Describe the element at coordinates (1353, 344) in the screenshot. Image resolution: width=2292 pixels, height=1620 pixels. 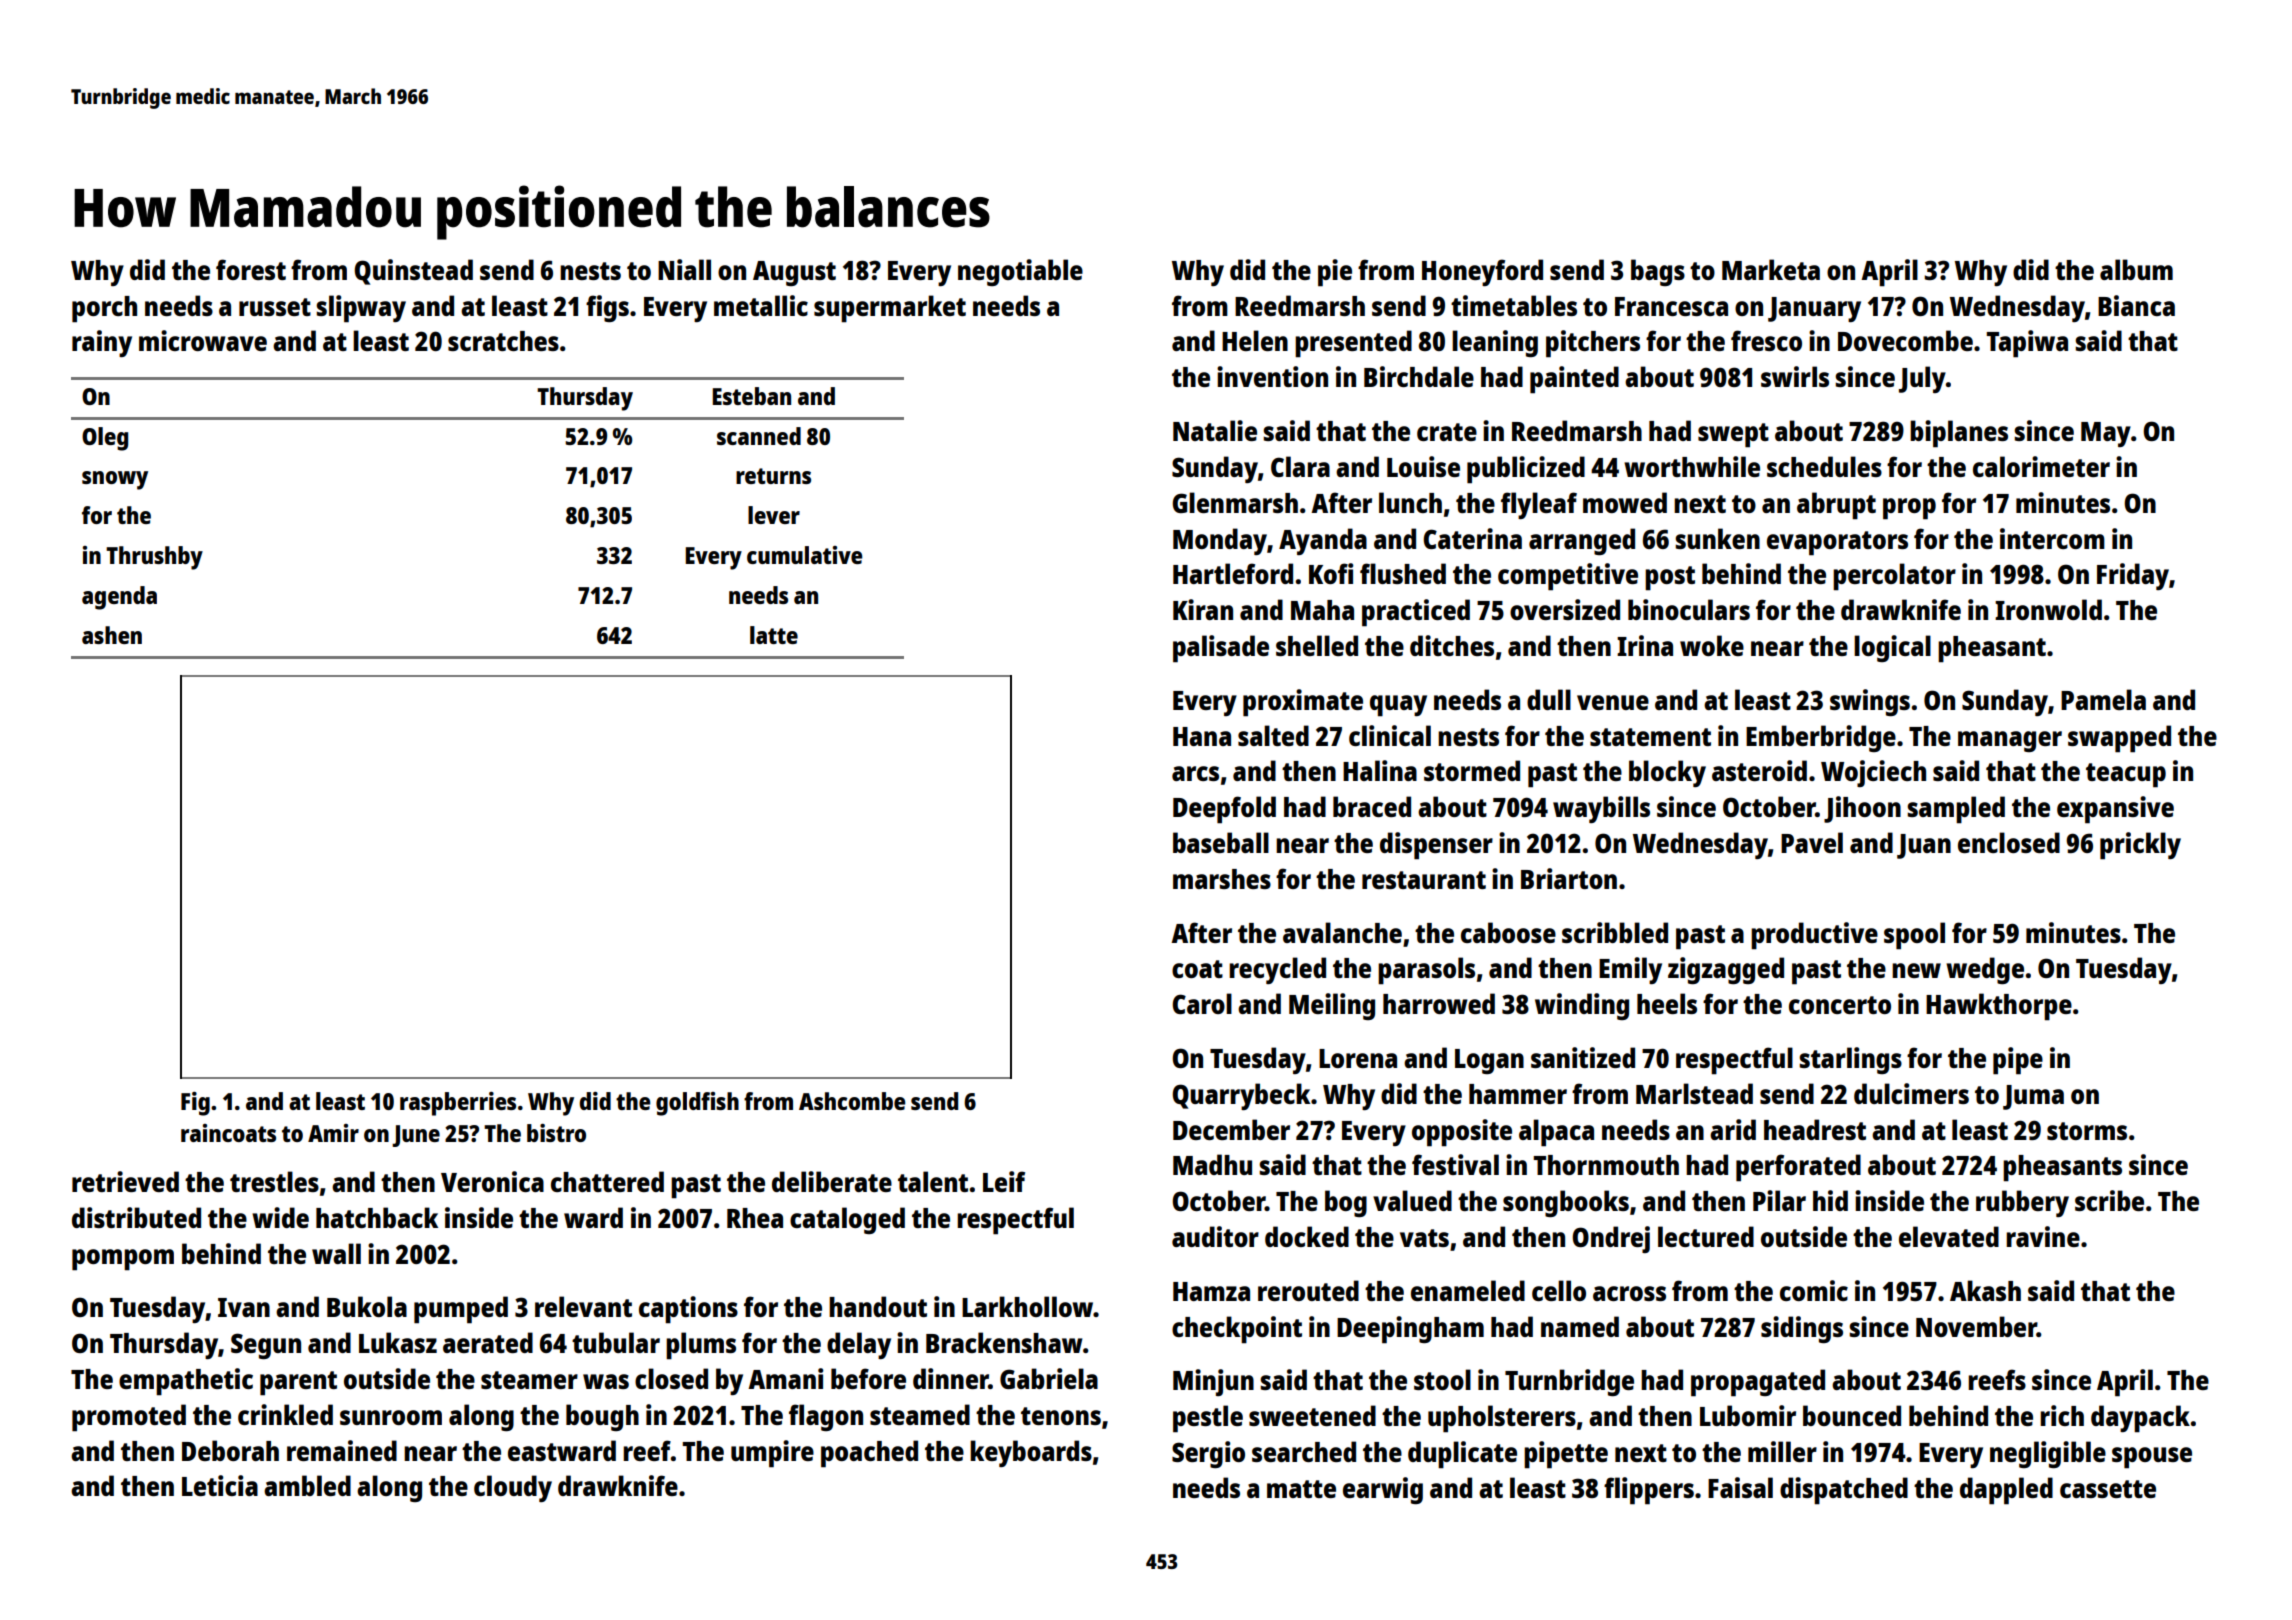
I see `presented` at that location.
